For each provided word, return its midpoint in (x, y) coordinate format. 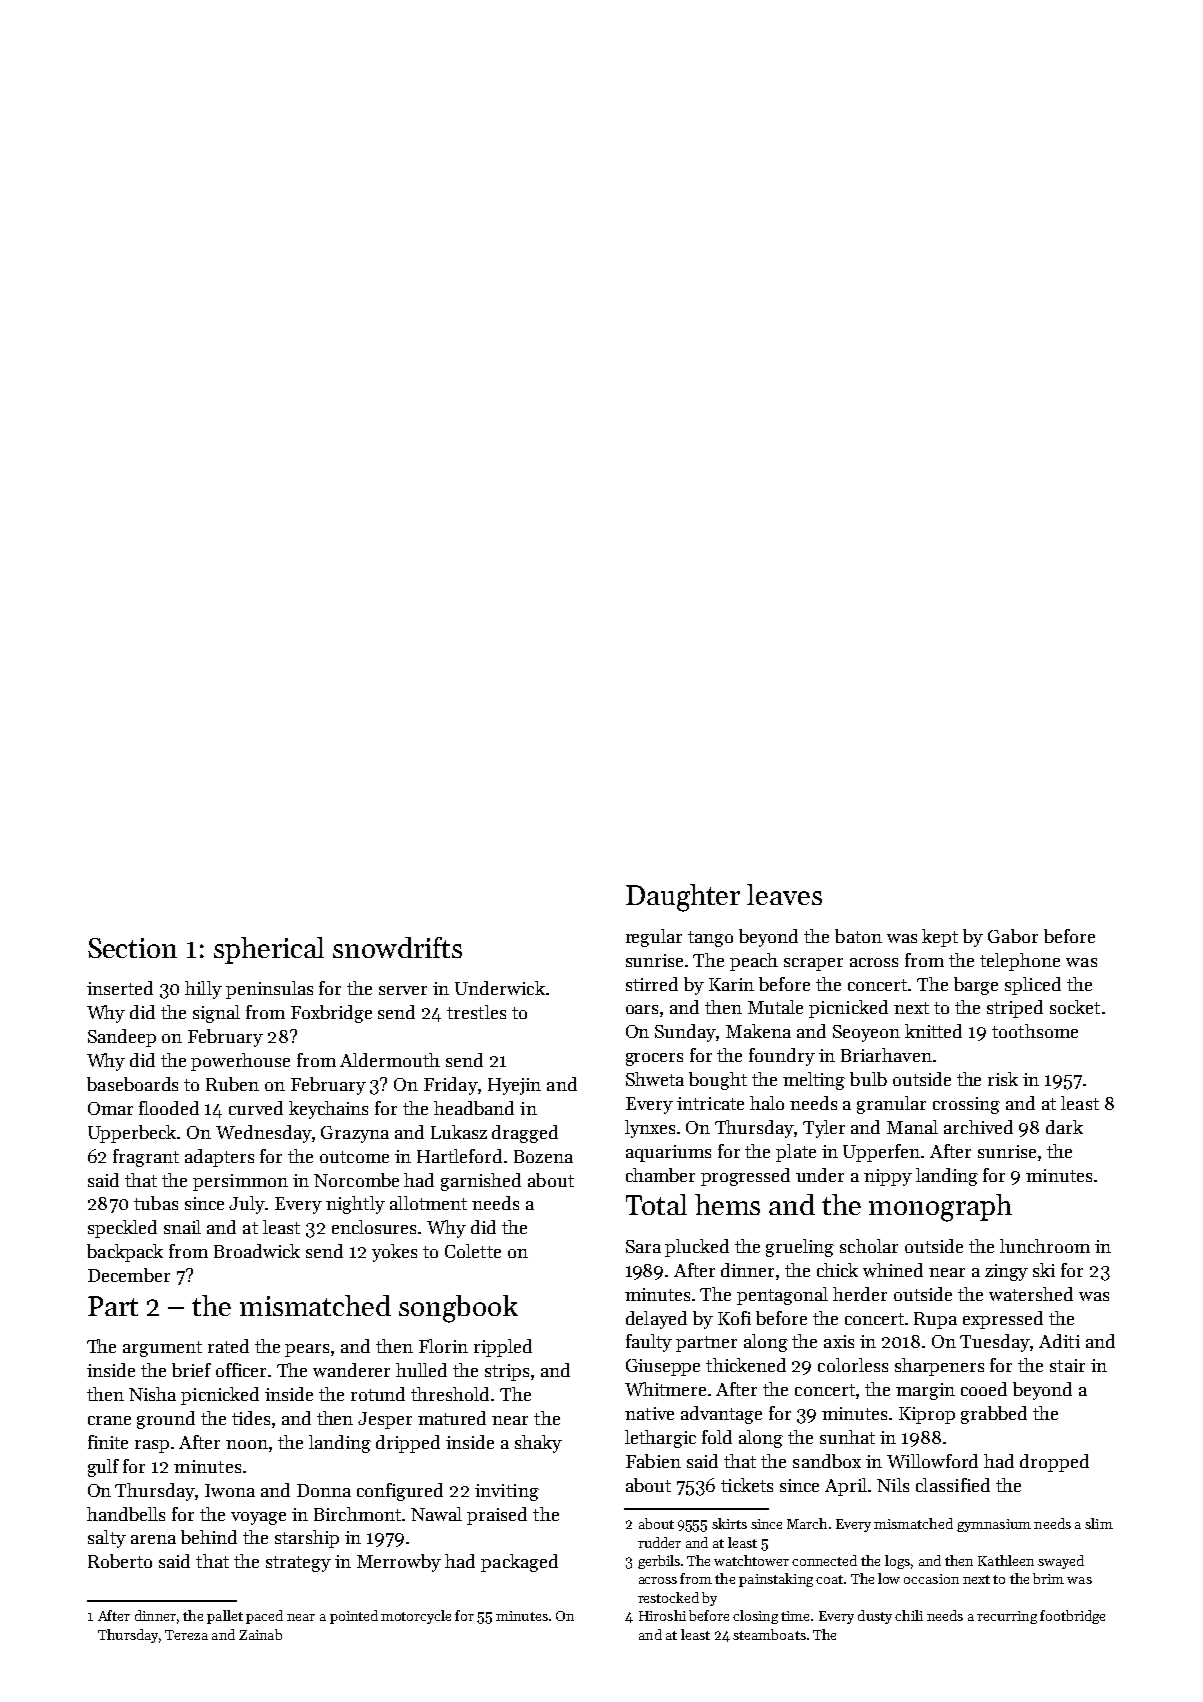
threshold (450, 1394)
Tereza (186, 1635)
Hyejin (514, 1086)
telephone (1020, 962)
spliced (1033, 986)
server (403, 990)
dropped (1054, 1463)
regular (654, 938)
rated (228, 1346)
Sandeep (122, 1038)
